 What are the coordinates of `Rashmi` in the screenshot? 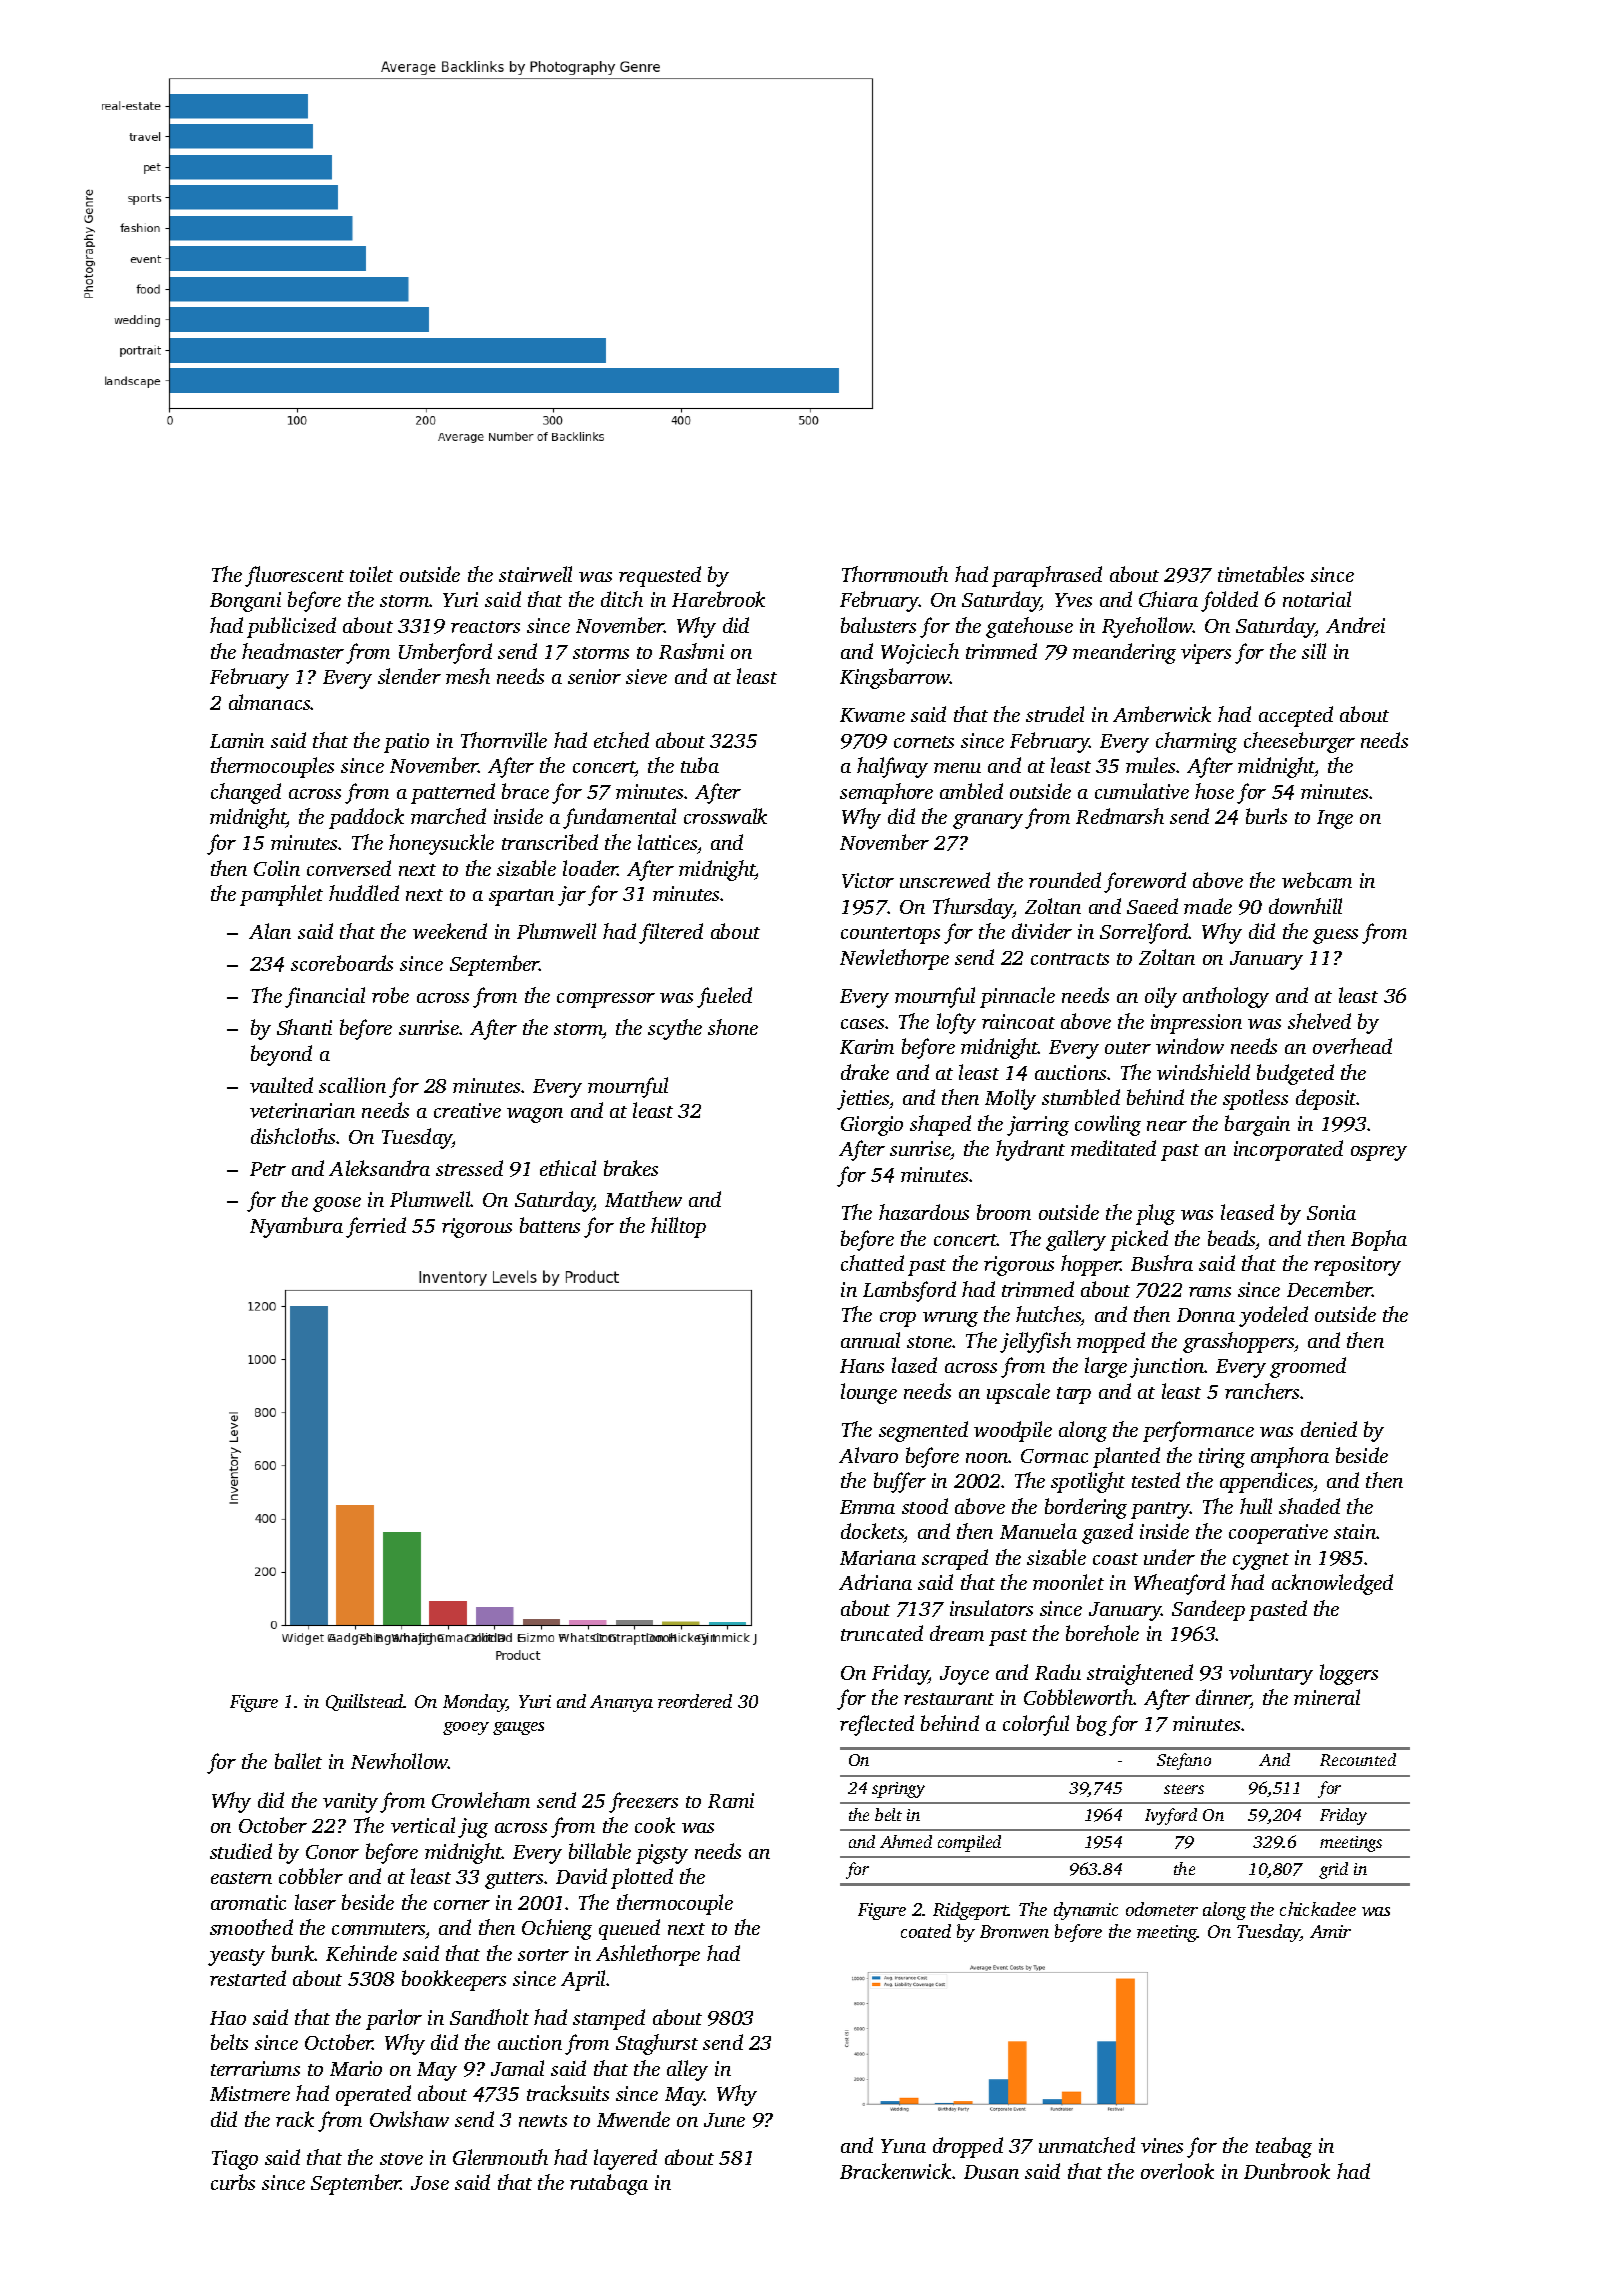 It's located at (691, 651).
